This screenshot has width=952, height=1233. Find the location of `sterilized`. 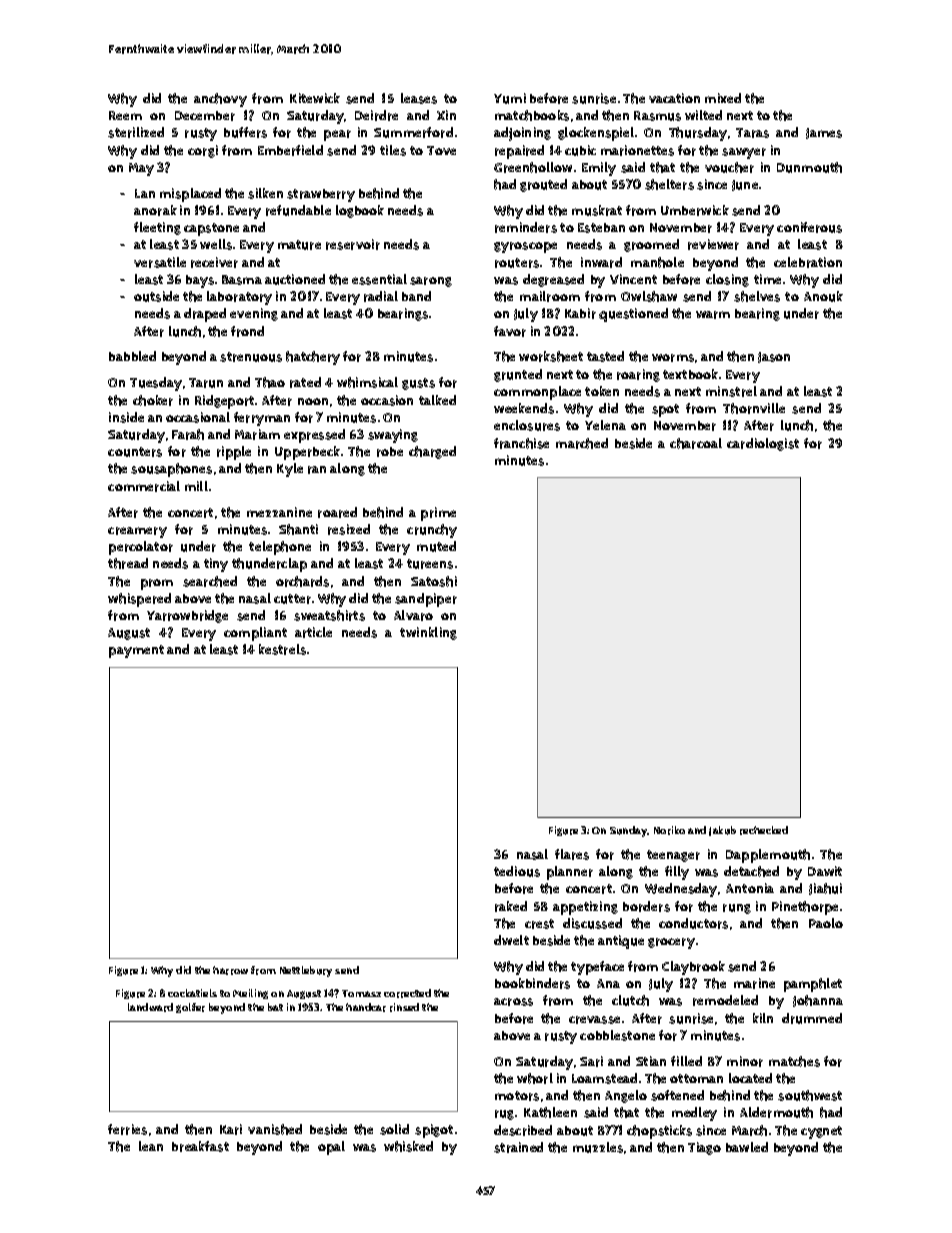

sterilized is located at coordinates (136, 132).
